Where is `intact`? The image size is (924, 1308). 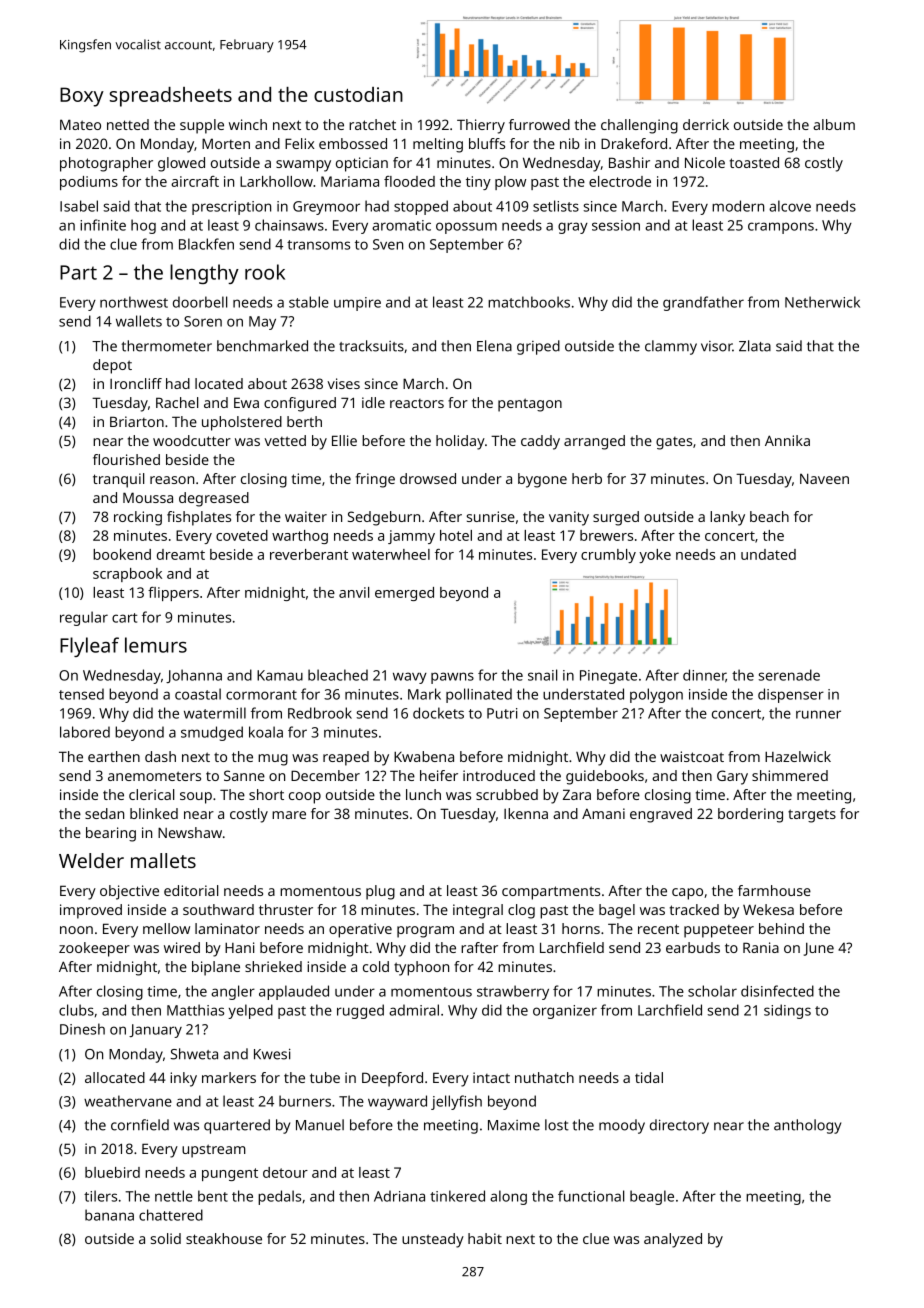
intact is located at coordinates (491, 1077).
